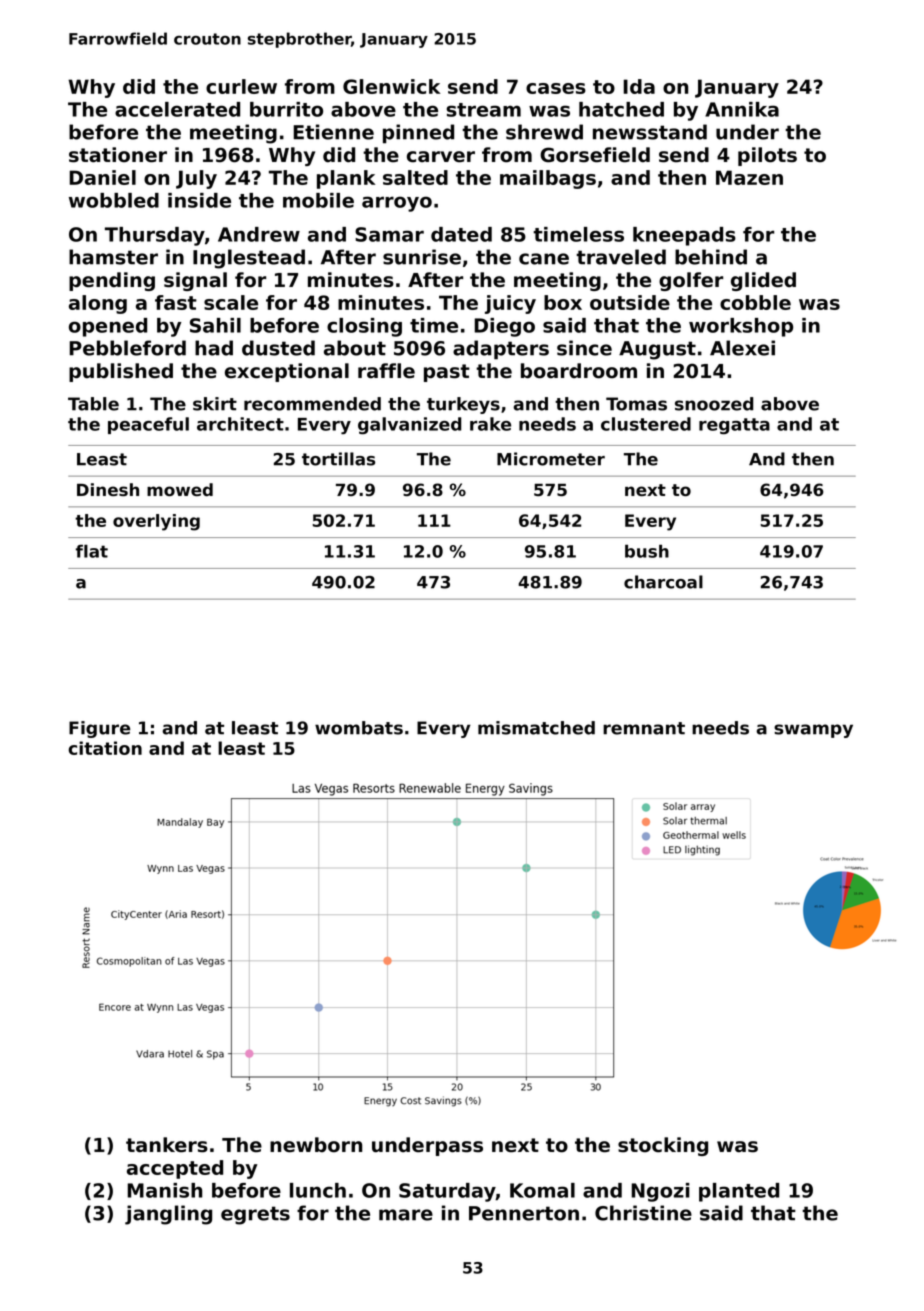  Describe the element at coordinates (255, 1215) in the document. I see `egrets` at that location.
